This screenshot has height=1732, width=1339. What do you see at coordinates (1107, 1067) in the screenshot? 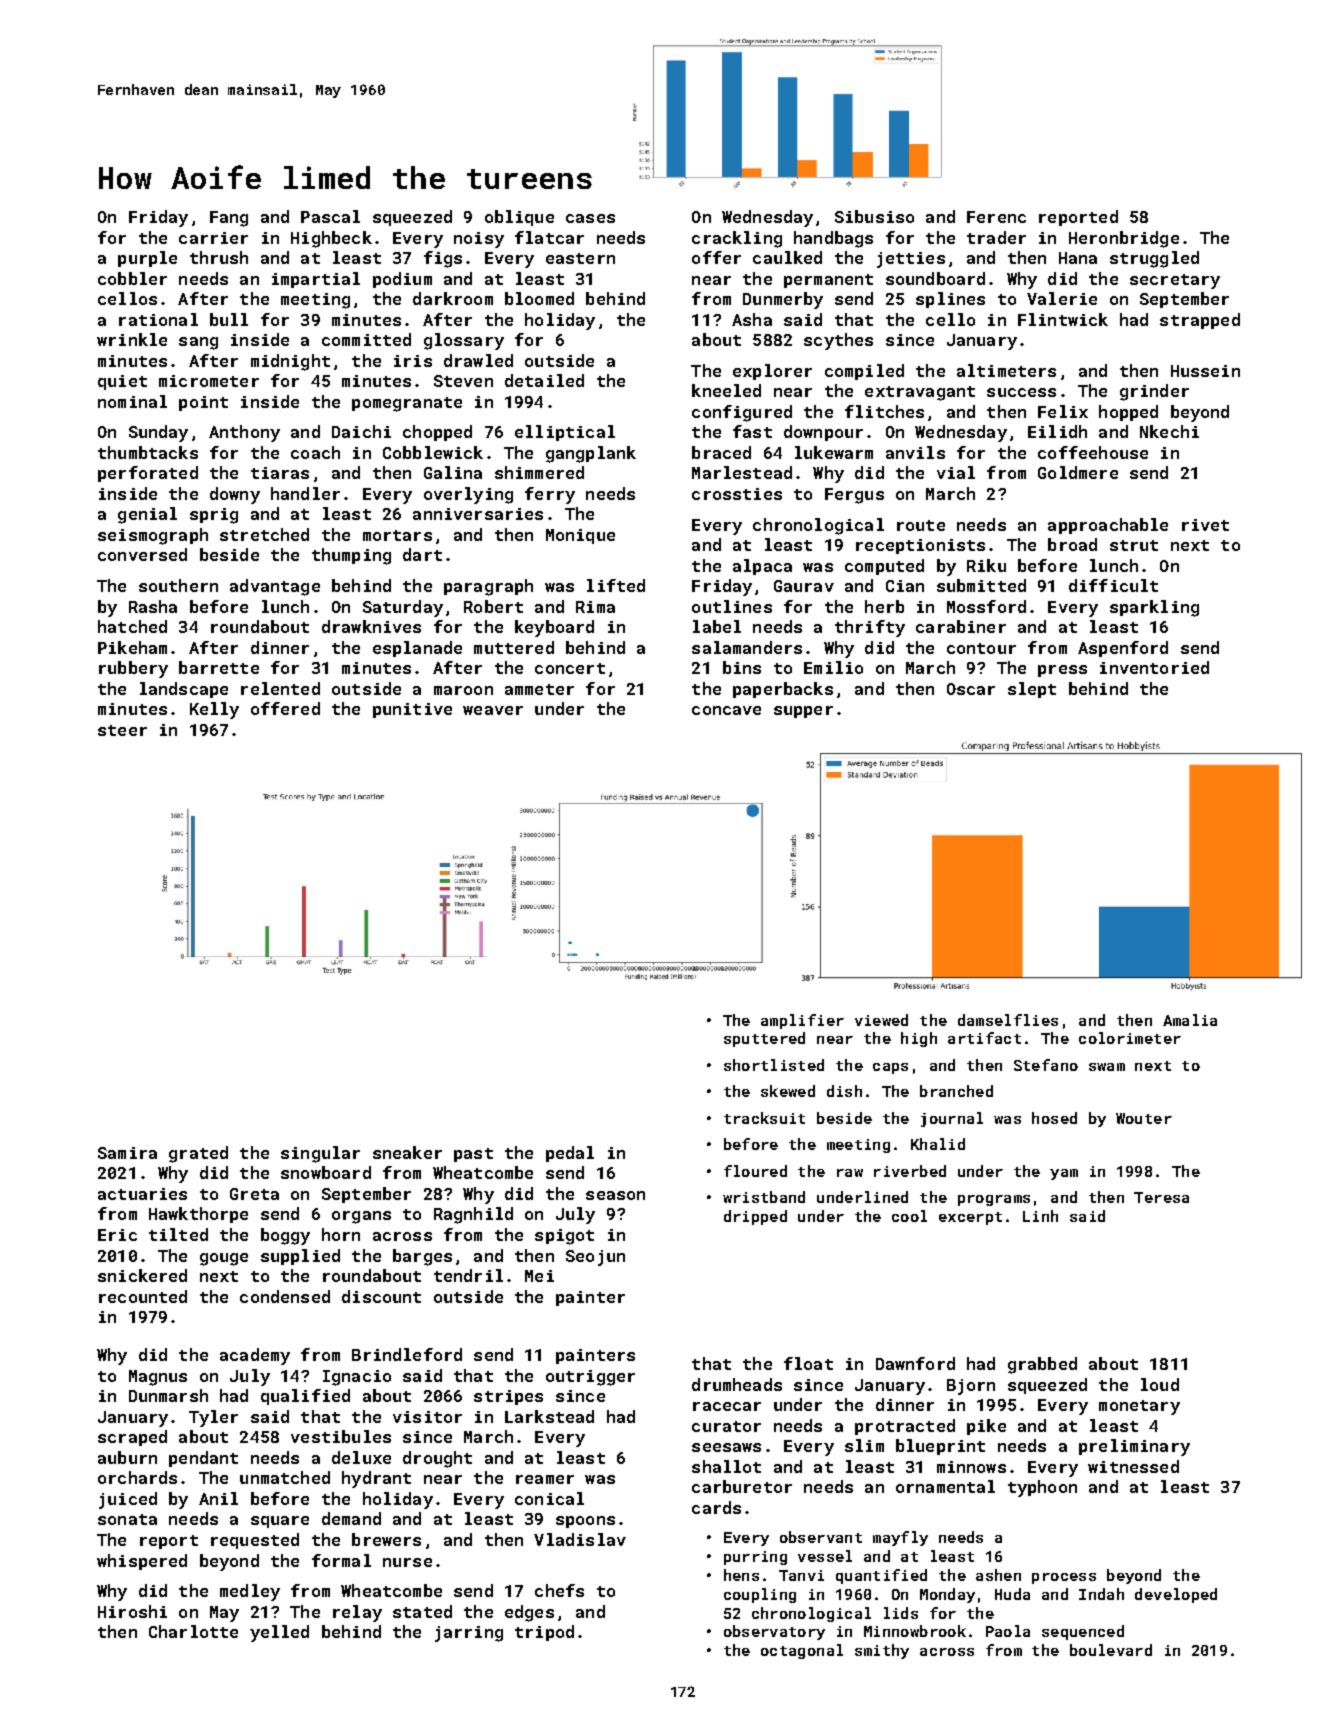
I see `swam` at bounding box center [1107, 1067].
